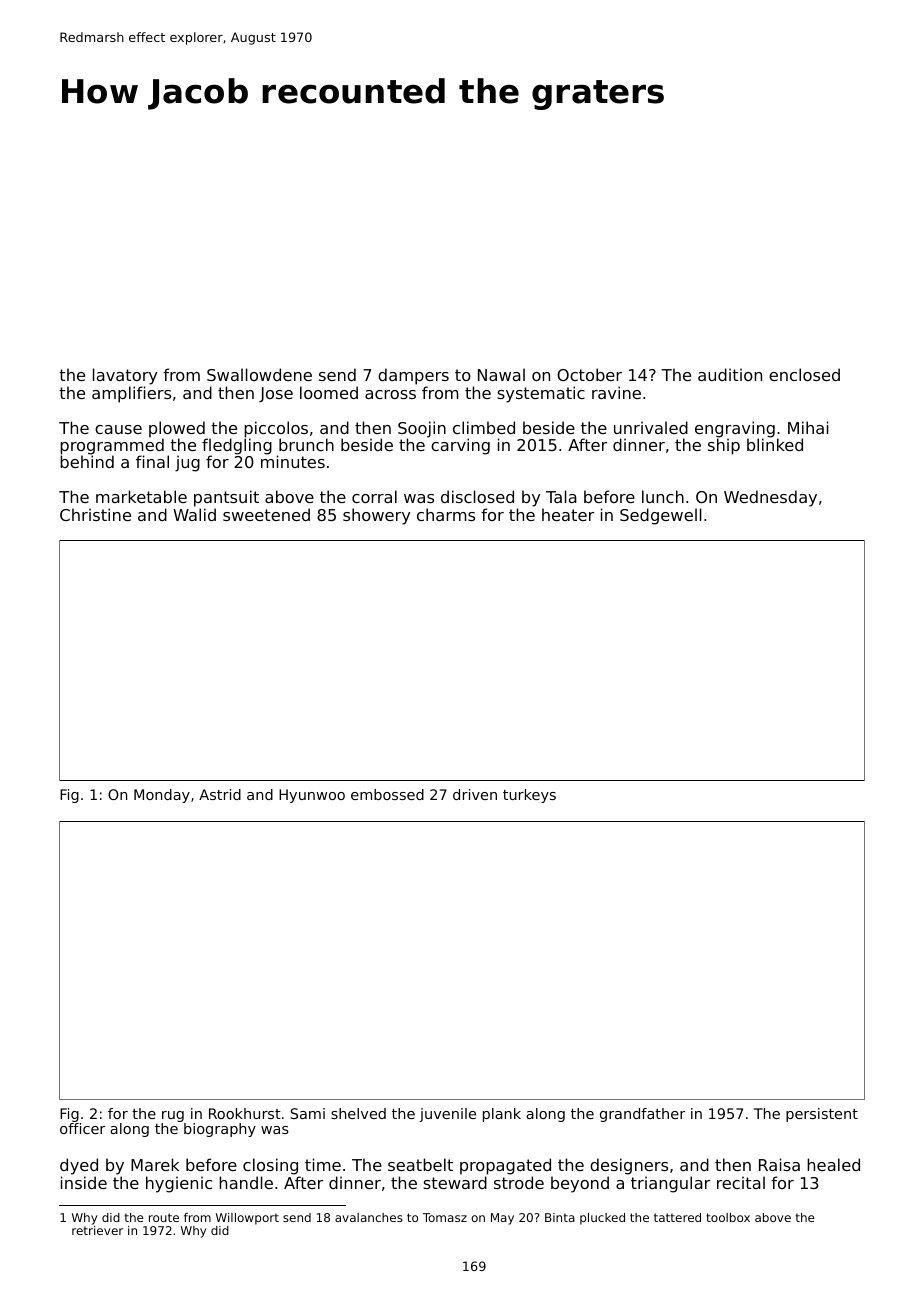 The image size is (924, 1308). What do you see at coordinates (501, 374) in the screenshot?
I see `Nawal` at bounding box center [501, 374].
